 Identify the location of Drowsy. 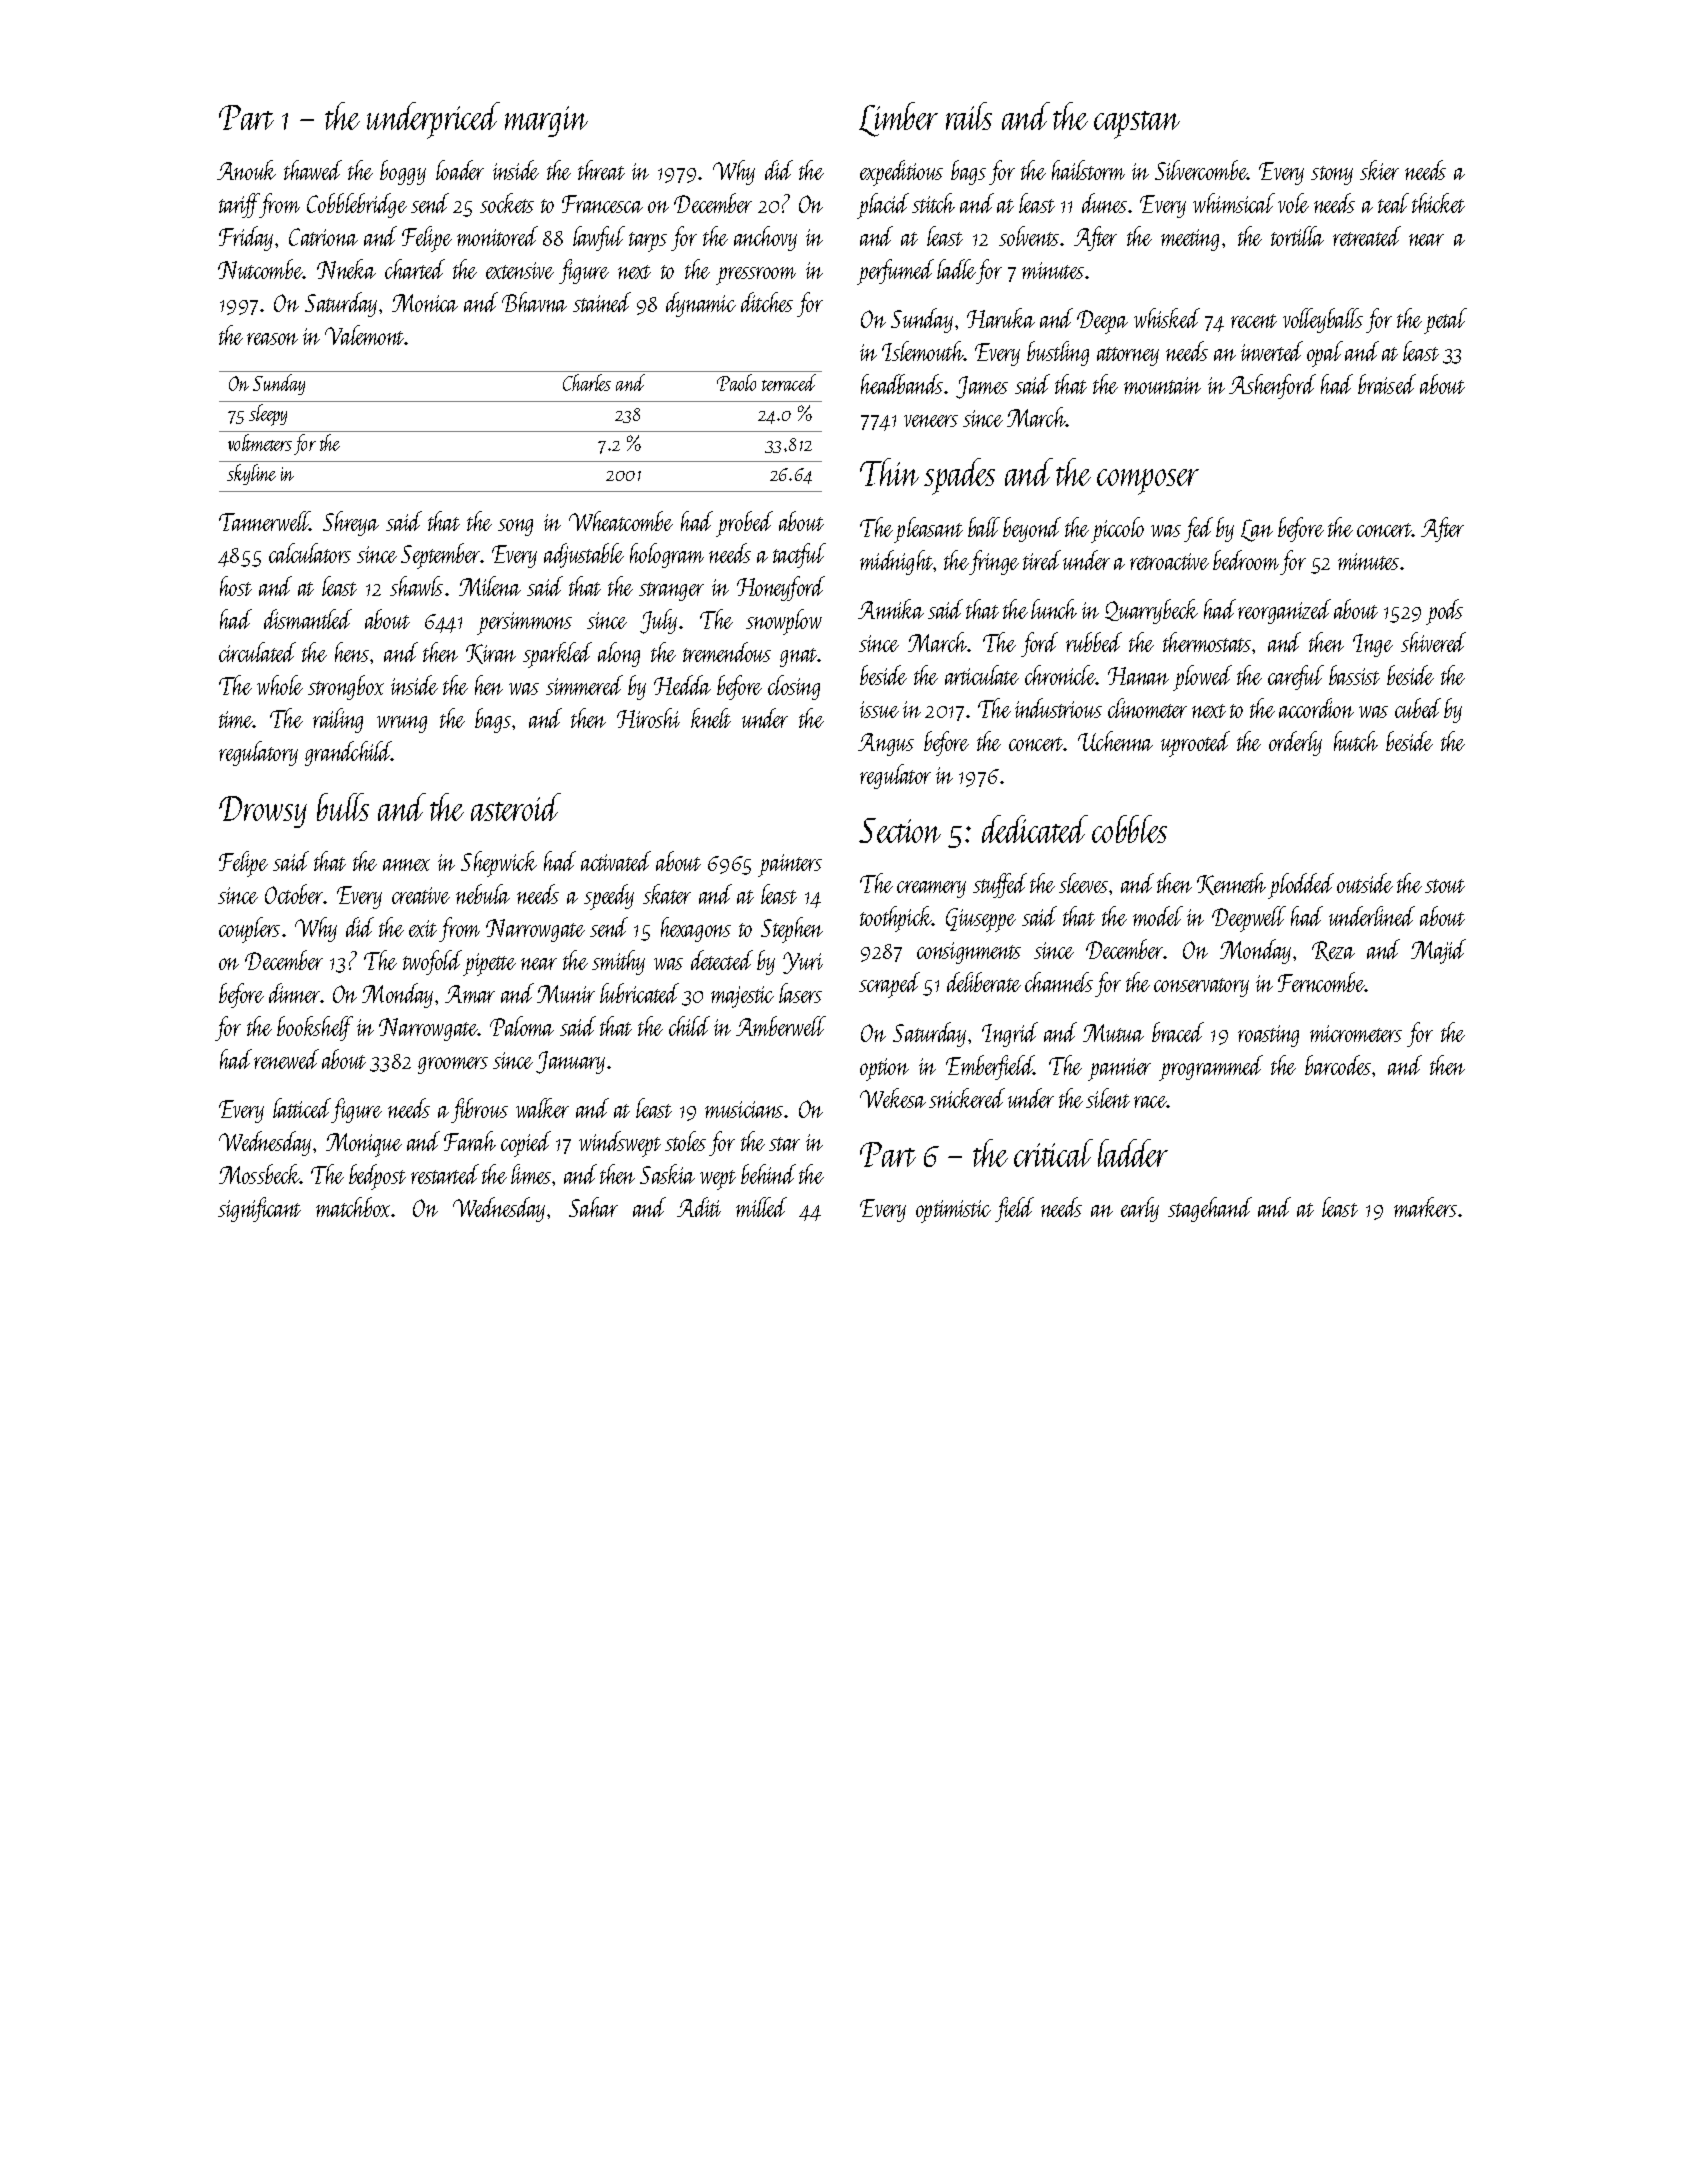
(263, 812).
